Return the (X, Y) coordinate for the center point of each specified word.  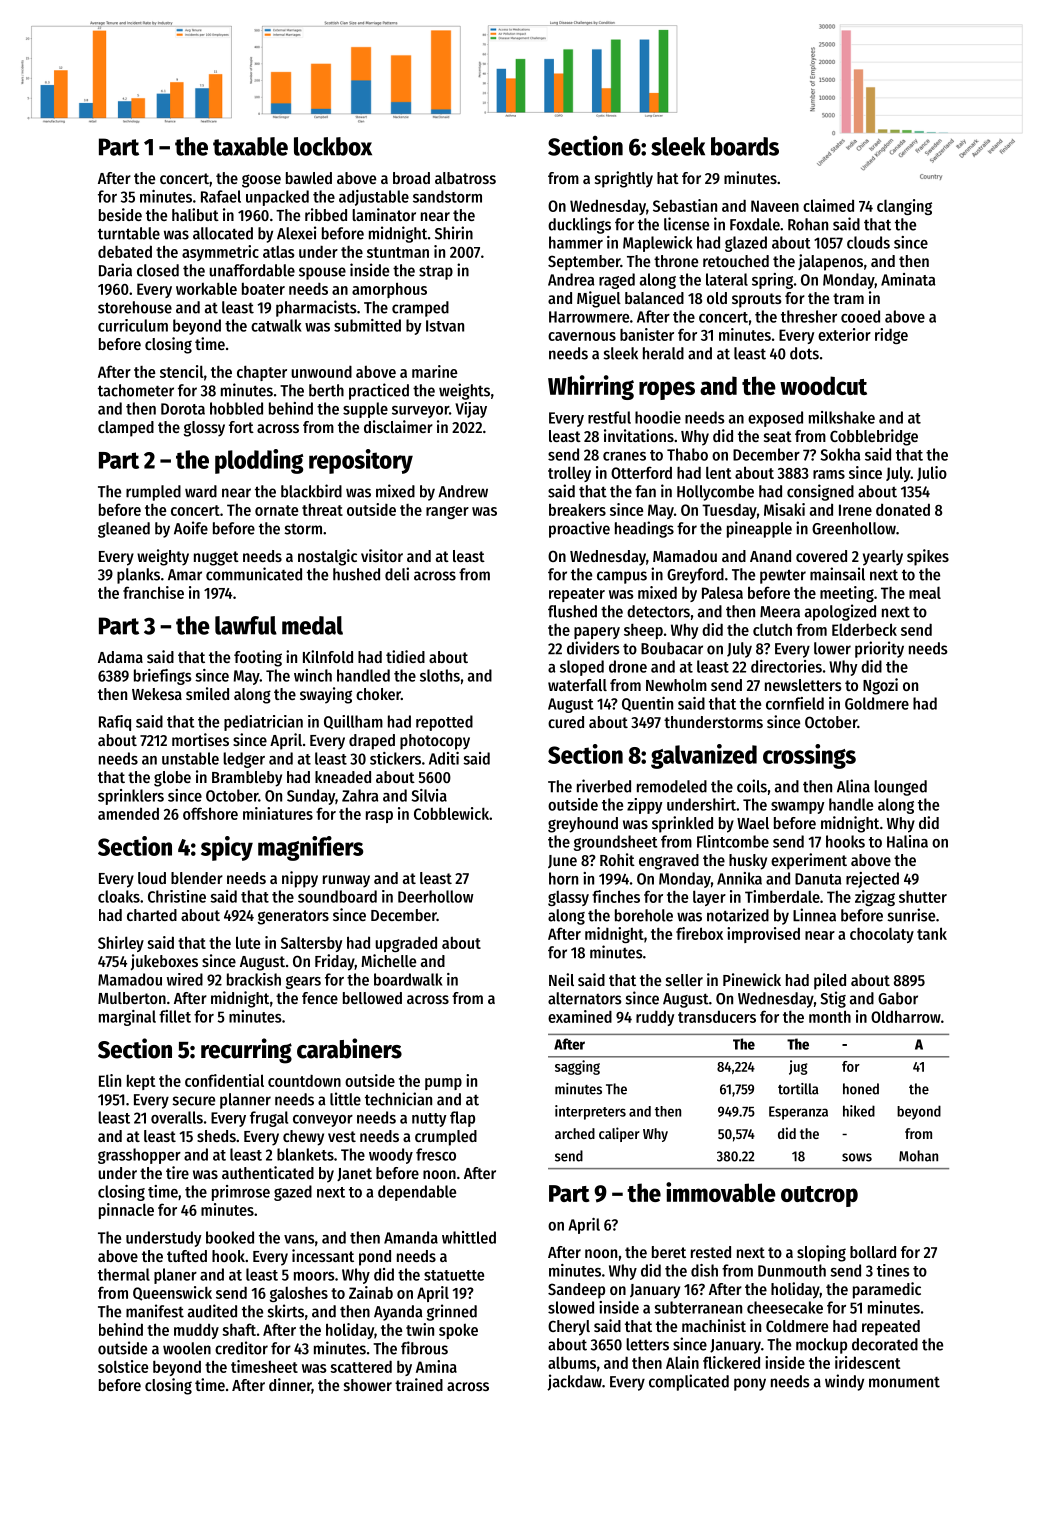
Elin (110, 1080)
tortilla (798, 1089)
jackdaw (574, 1382)
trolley (569, 474)
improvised (763, 935)
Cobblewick (451, 813)
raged (617, 281)
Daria (115, 270)
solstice (123, 1366)
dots (804, 353)
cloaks (119, 896)
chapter (262, 373)
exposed (775, 419)
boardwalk (408, 979)
